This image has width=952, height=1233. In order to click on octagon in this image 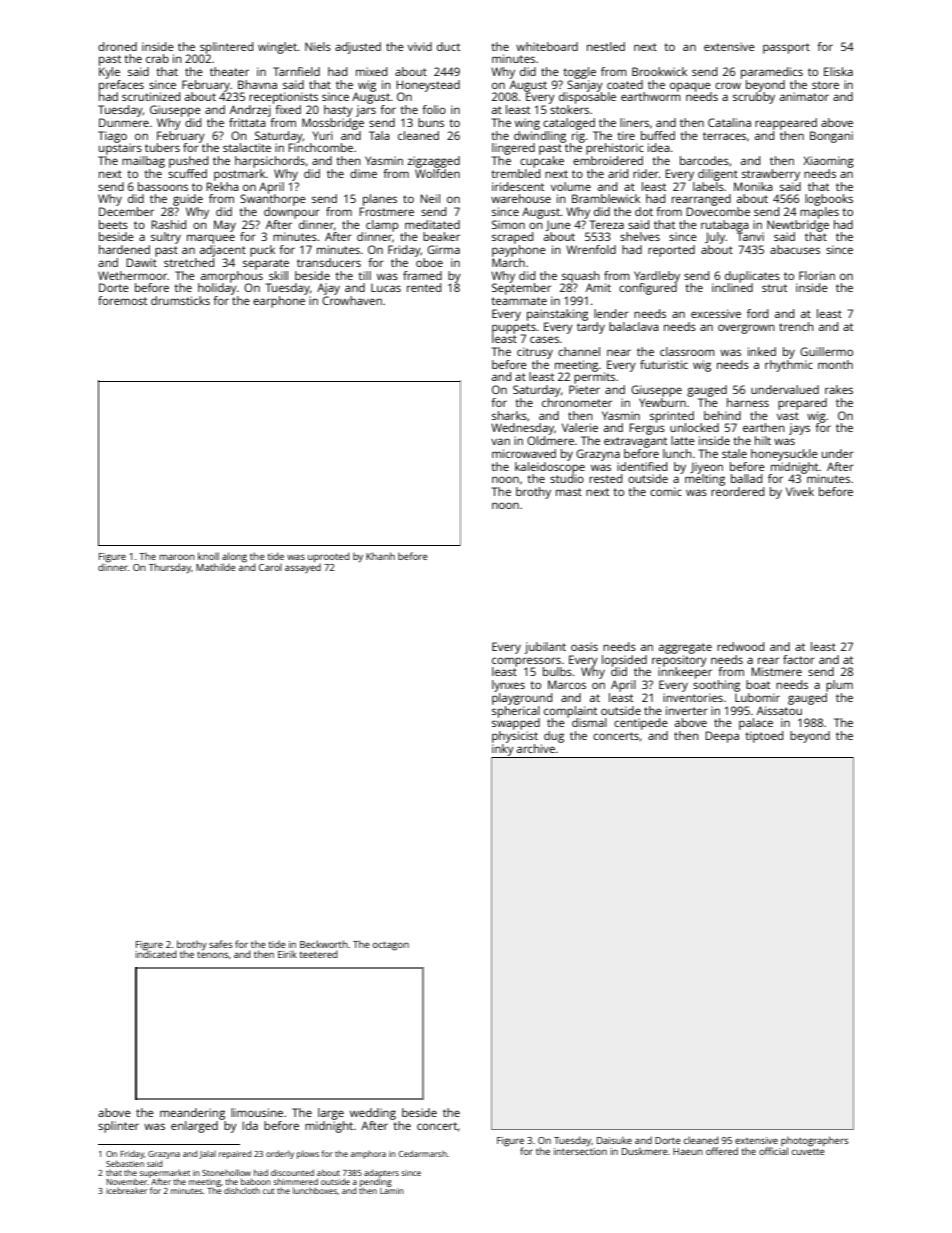, I will do `click(391, 946)`.
